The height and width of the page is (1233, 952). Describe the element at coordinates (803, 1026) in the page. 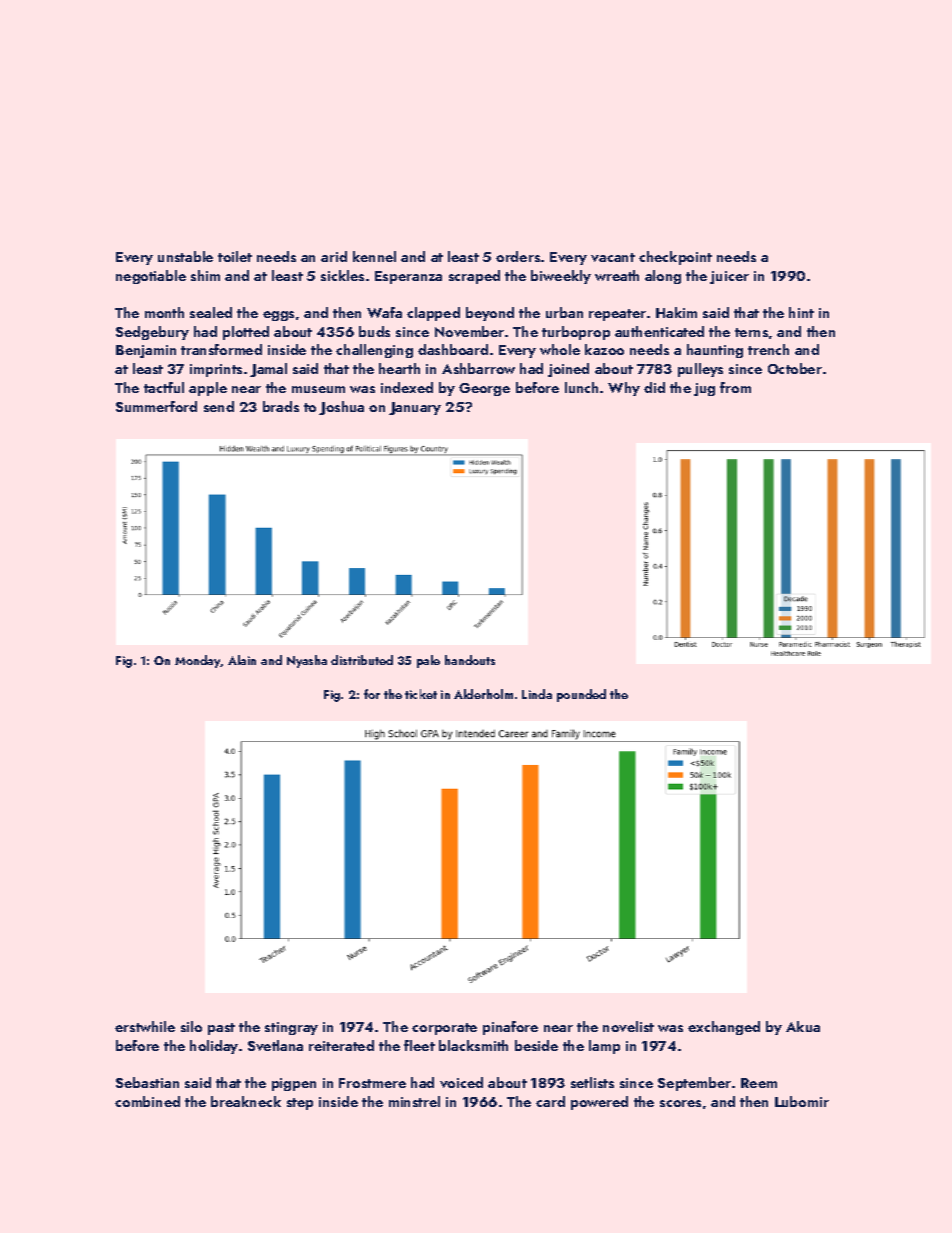

I see `Akua` at that location.
